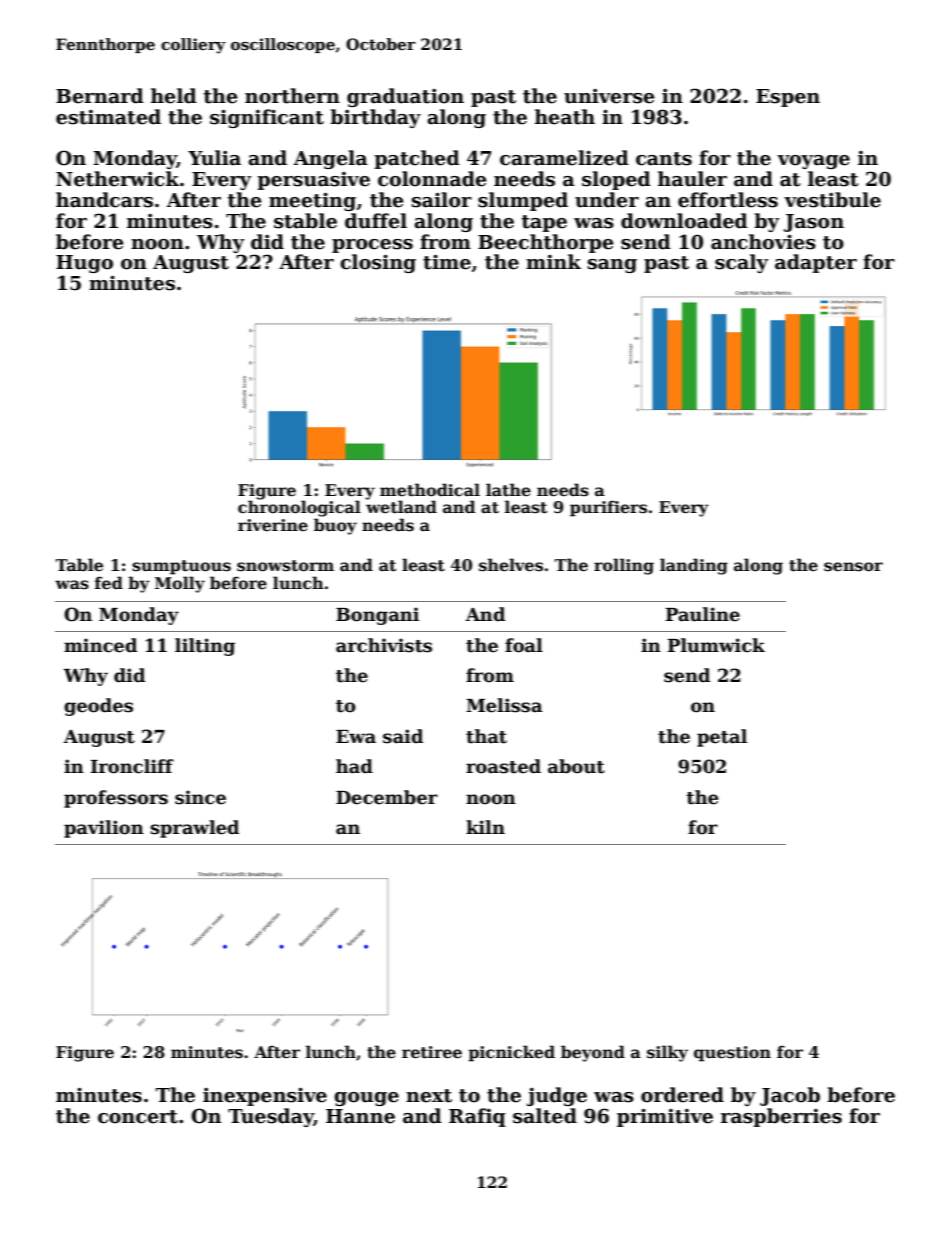 Image resolution: width=952 pixels, height=1233 pixels. What do you see at coordinates (194, 829) in the document?
I see `sprawled` at bounding box center [194, 829].
